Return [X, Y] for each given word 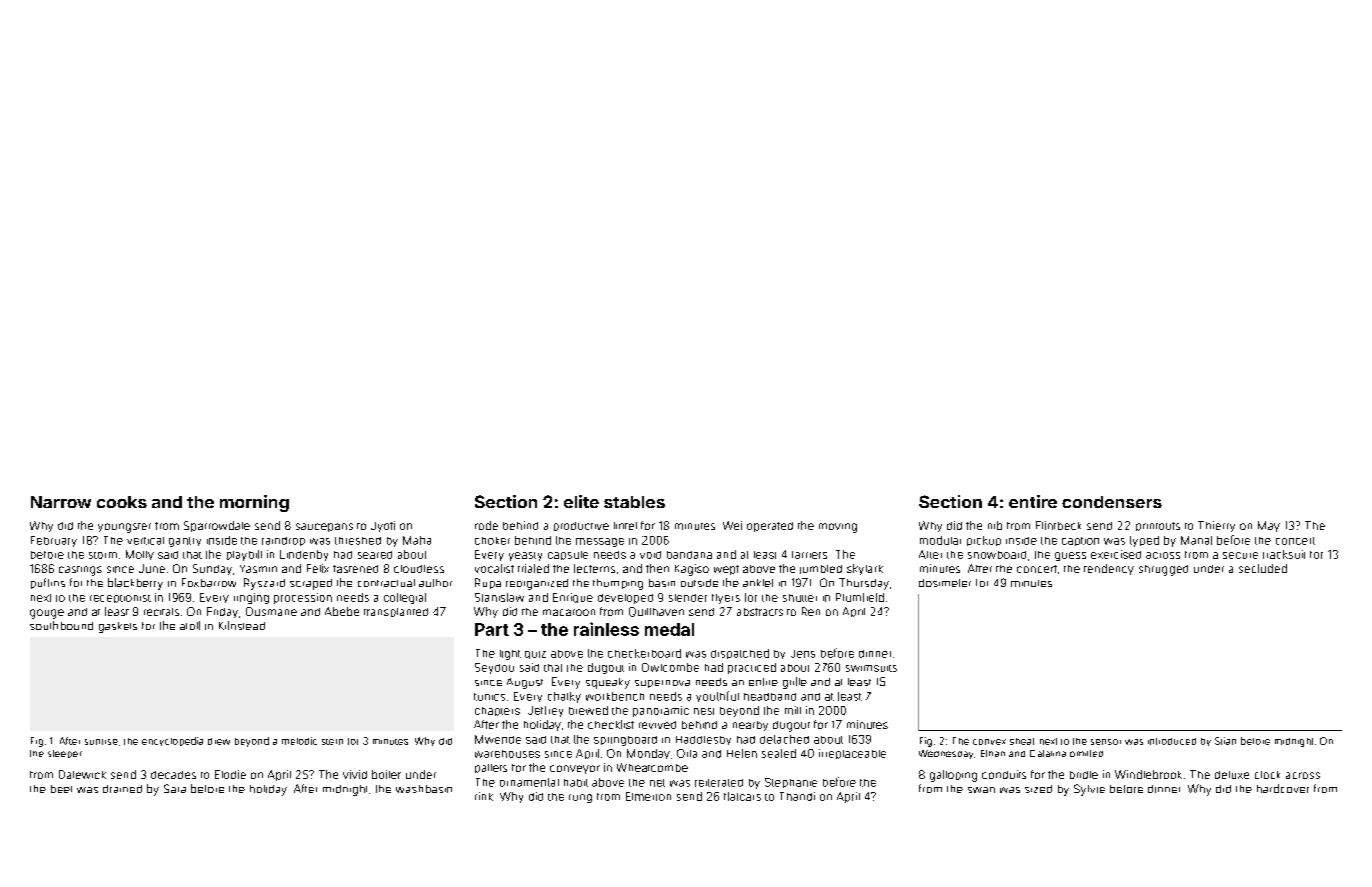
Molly [140, 555]
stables [634, 502]
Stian [1225, 741]
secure [1240, 555]
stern [332, 742]
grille [795, 683]
